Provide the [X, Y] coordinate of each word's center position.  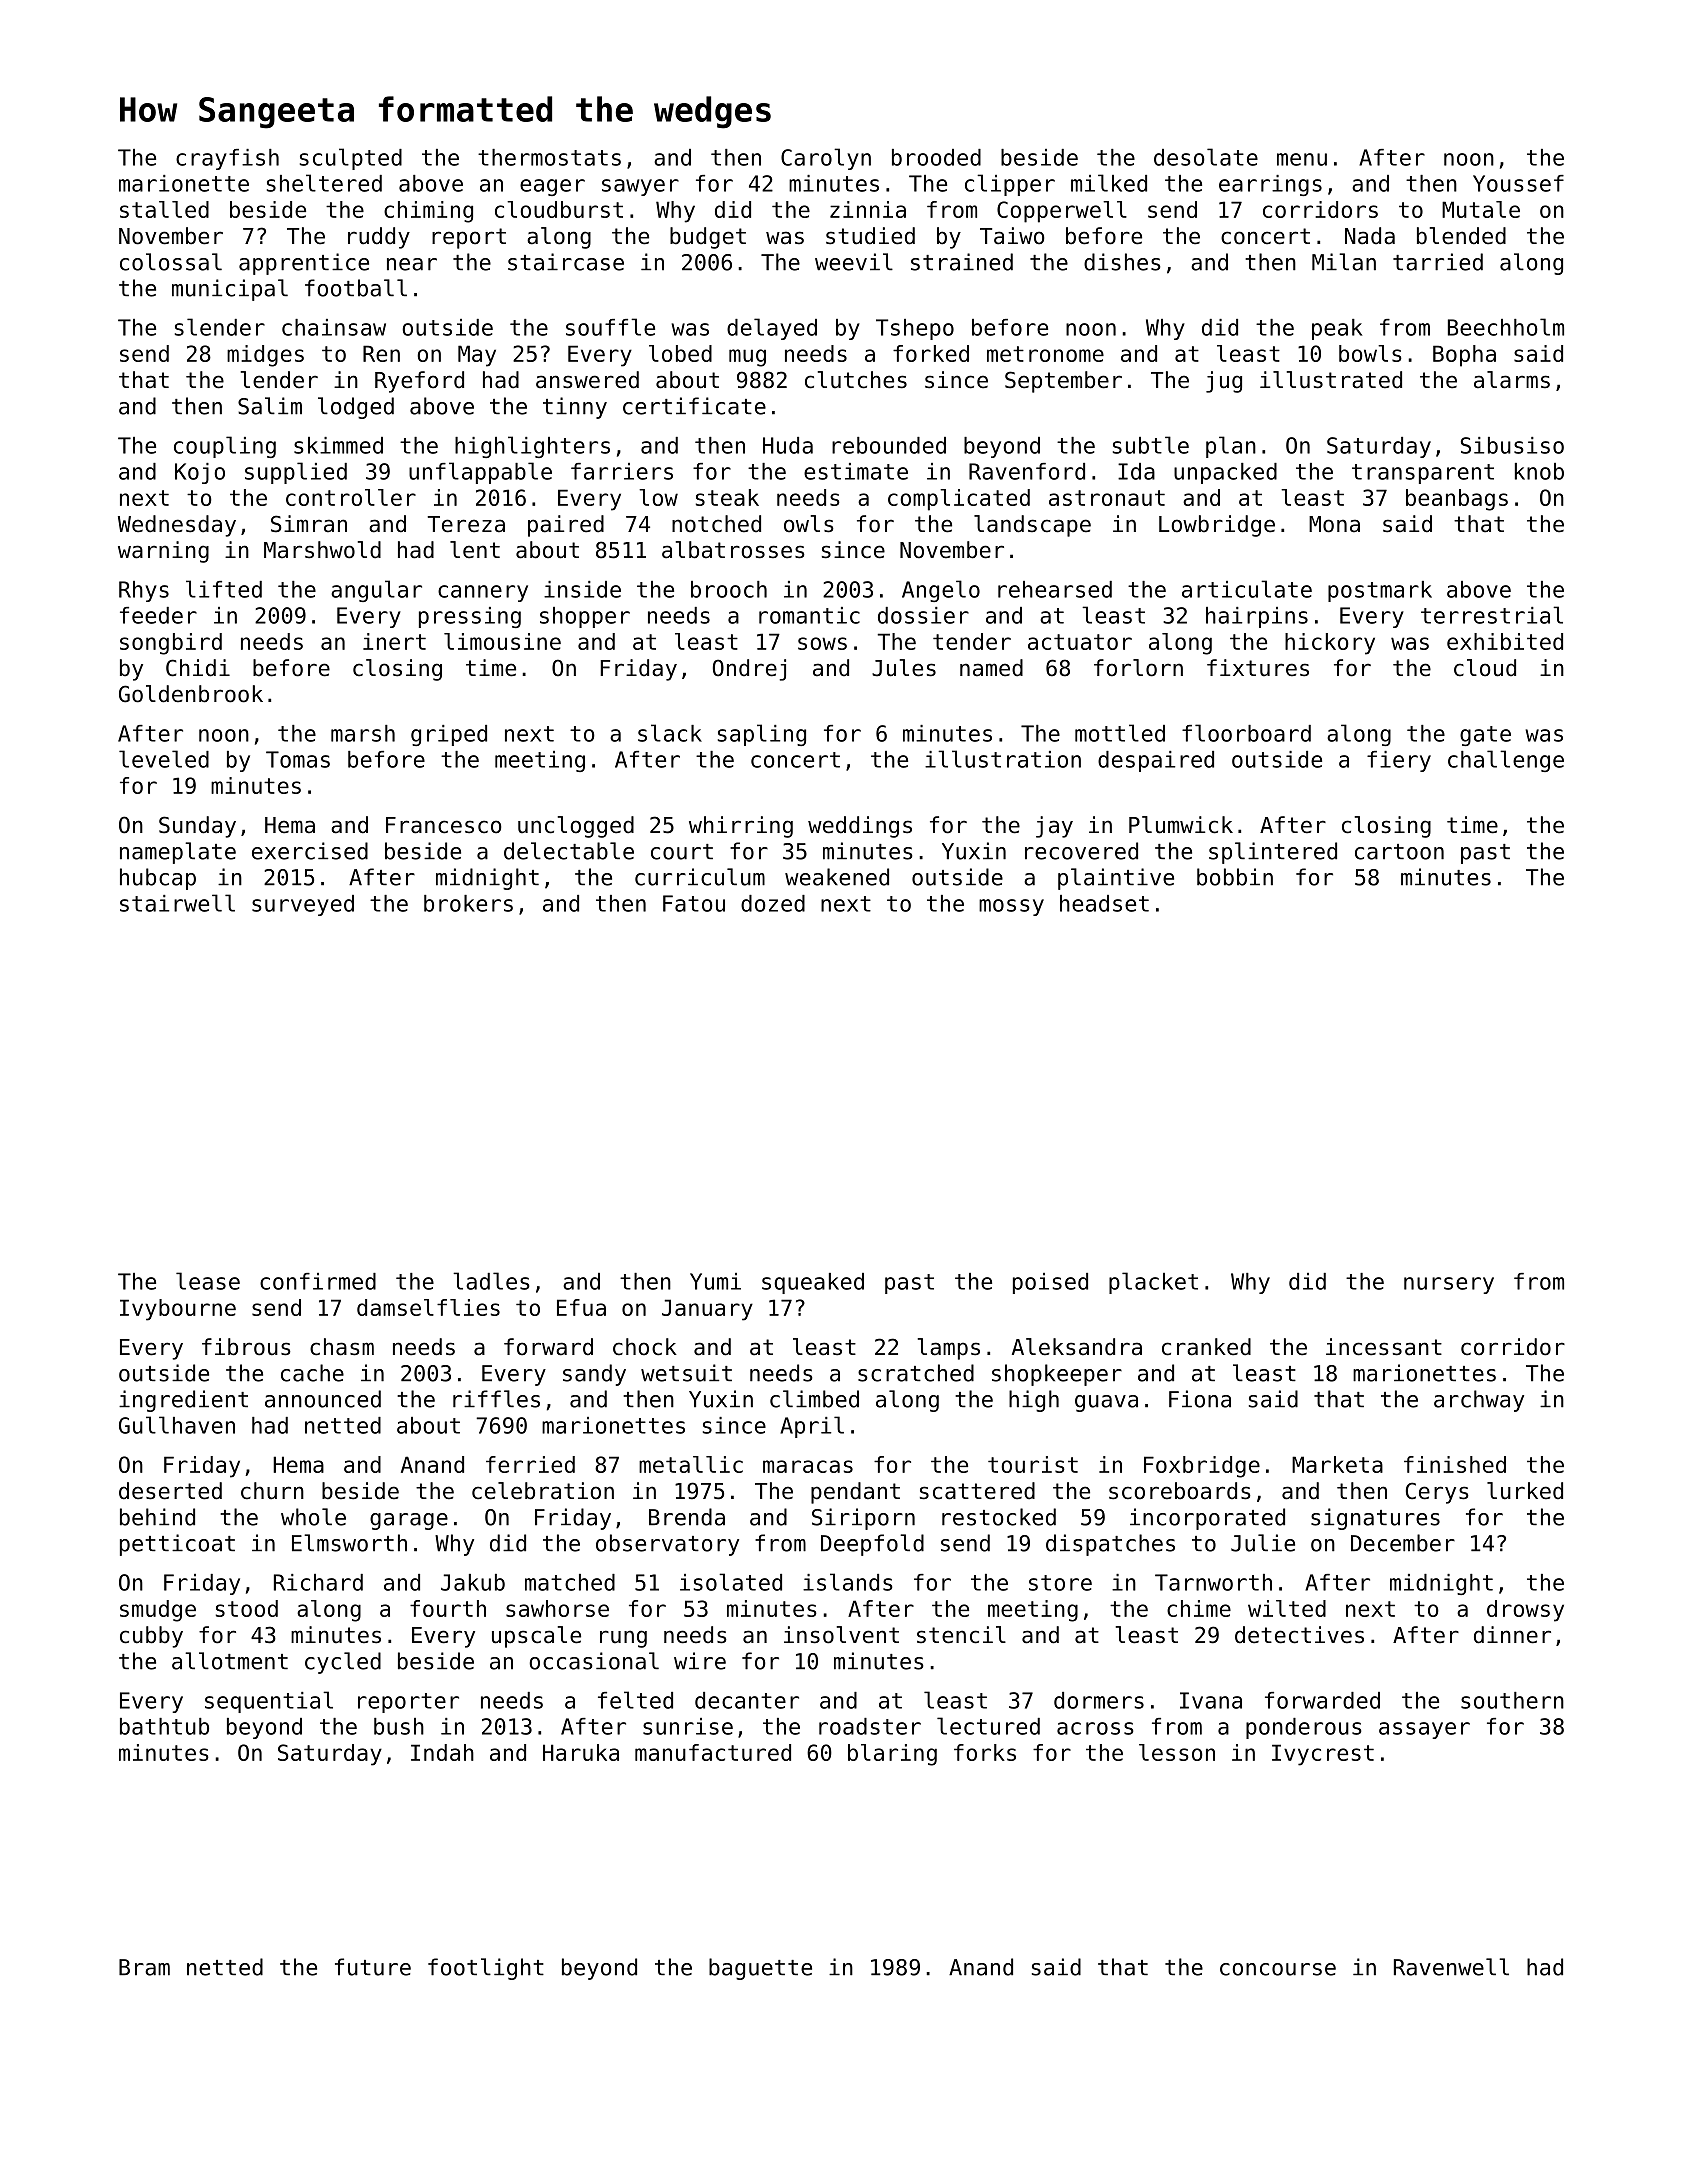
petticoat [177, 1545]
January [707, 1310]
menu [1302, 159]
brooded [936, 157]
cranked [1206, 1347]
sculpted [351, 159]
